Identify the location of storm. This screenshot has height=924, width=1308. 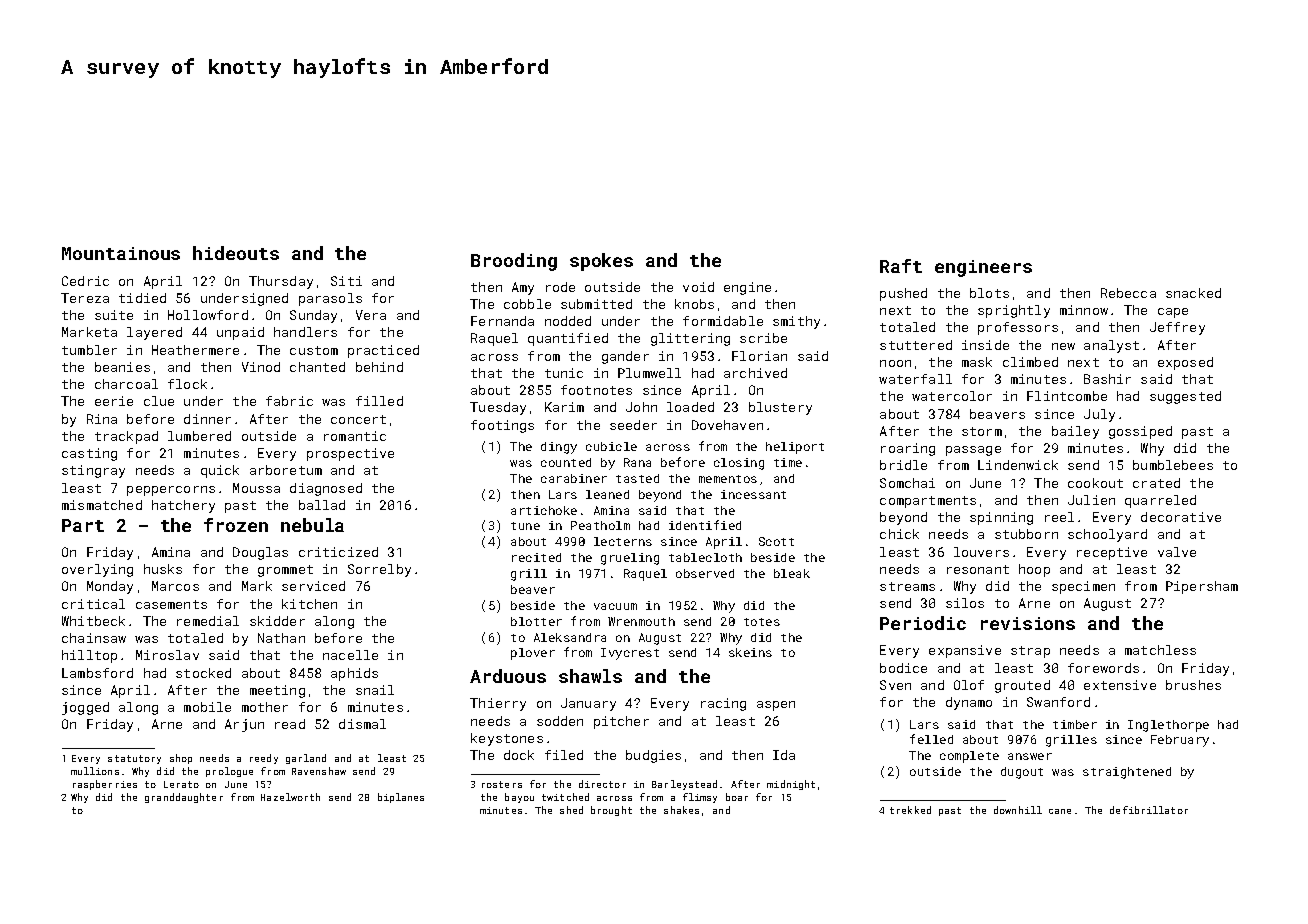
(982, 431).
